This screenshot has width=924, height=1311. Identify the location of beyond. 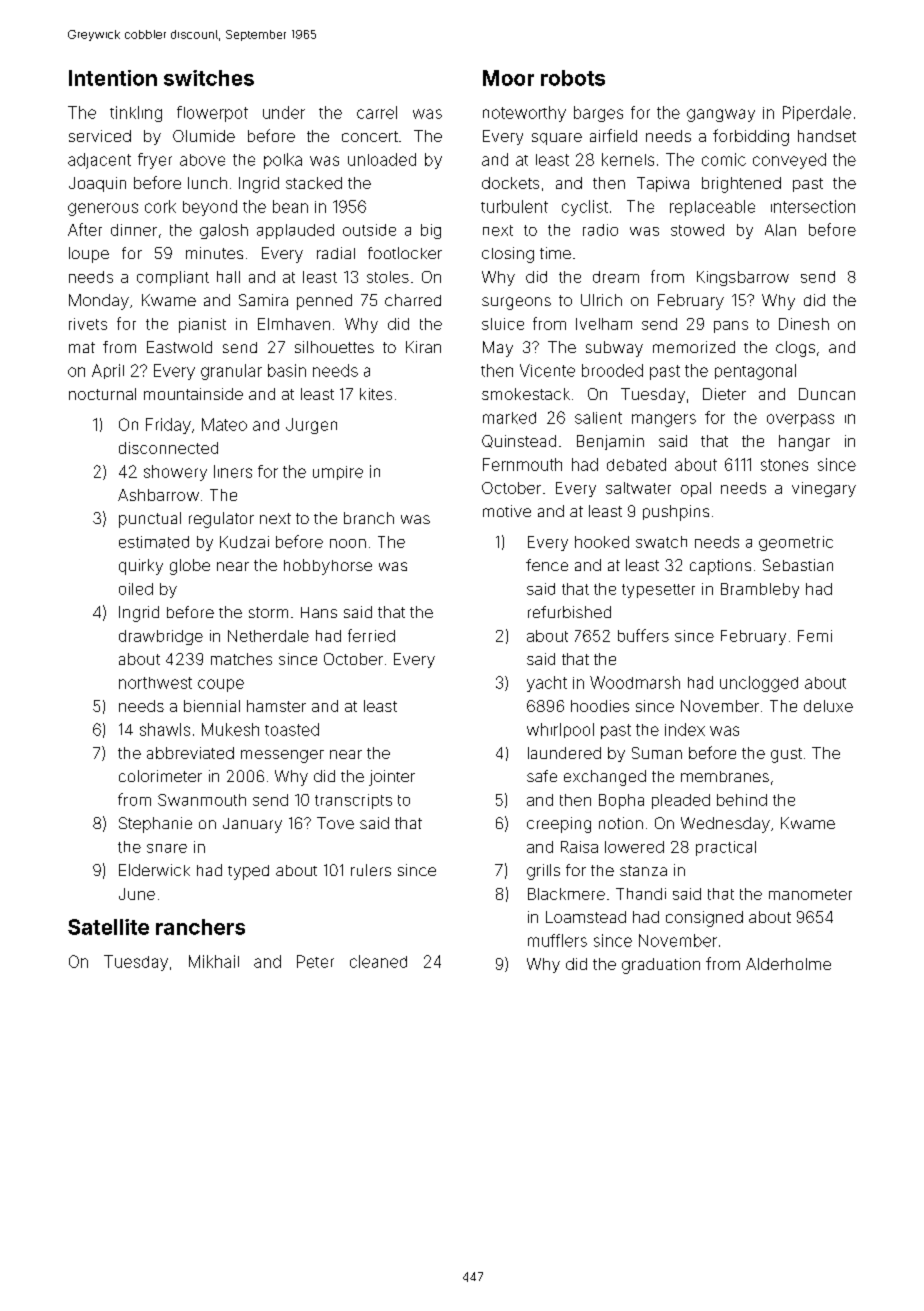
(210, 208).
